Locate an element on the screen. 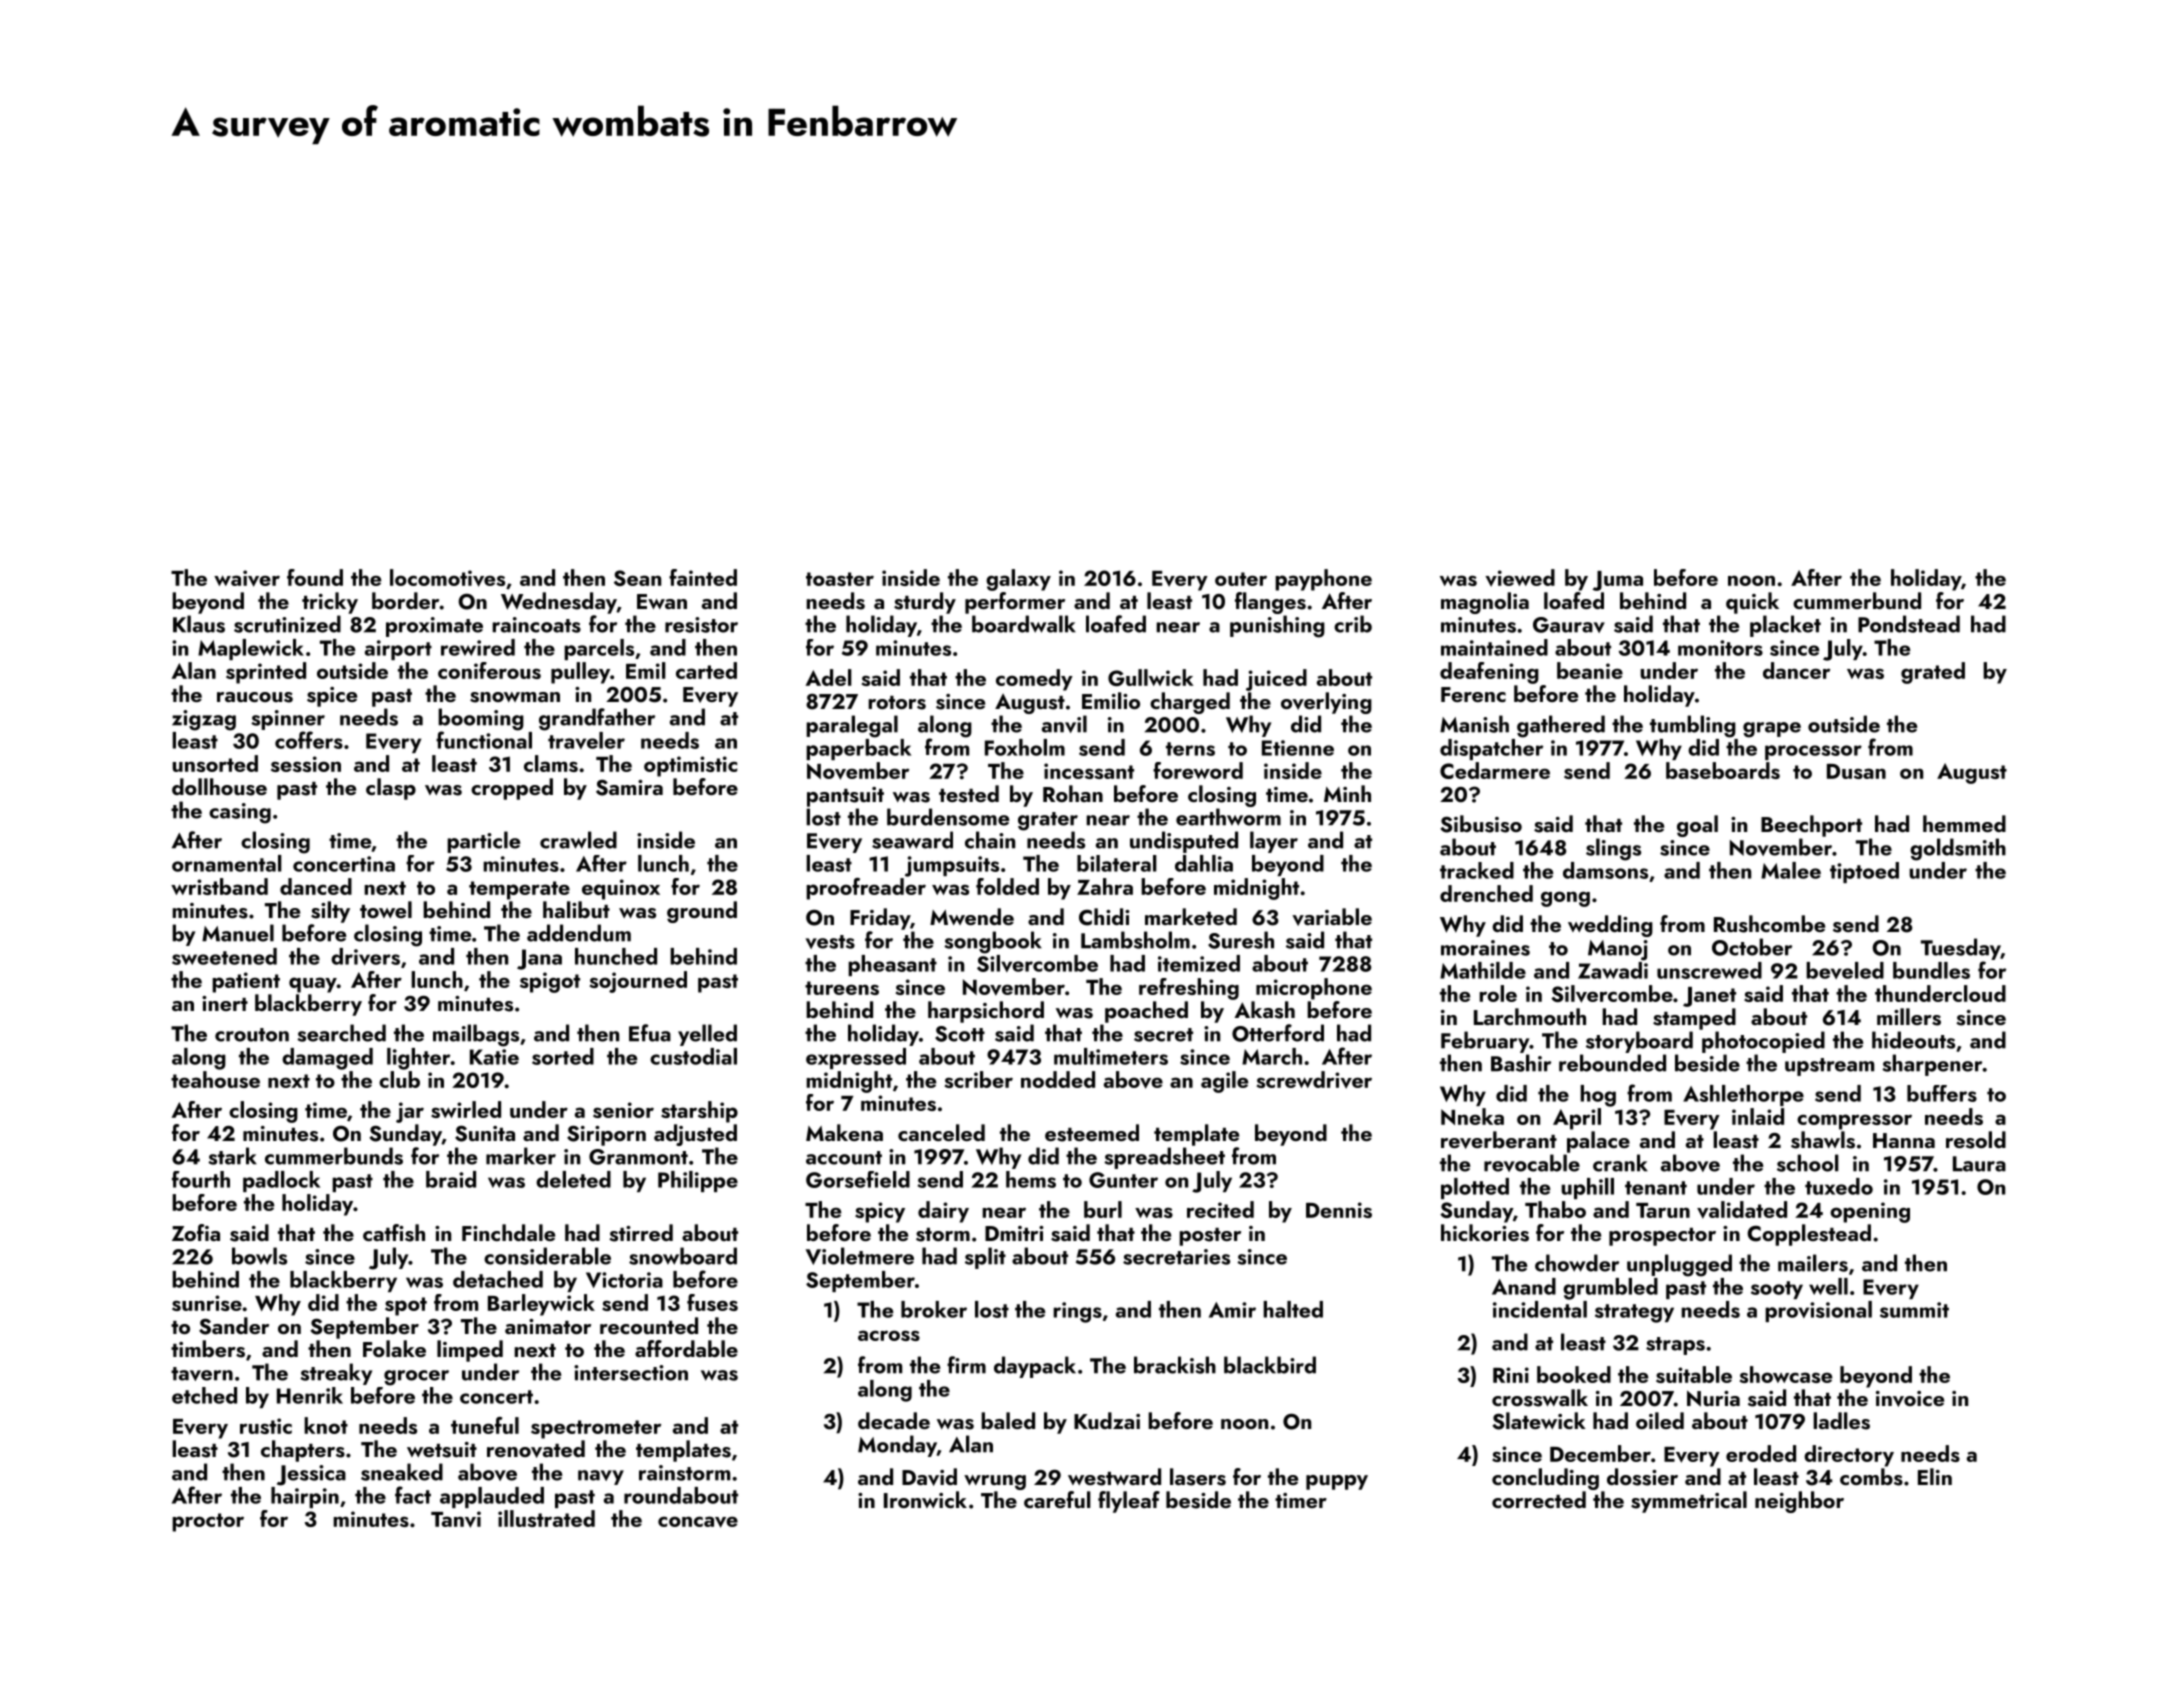 Image resolution: width=2178 pixels, height=1683 pixels. Pondstead is located at coordinates (1909, 624).
